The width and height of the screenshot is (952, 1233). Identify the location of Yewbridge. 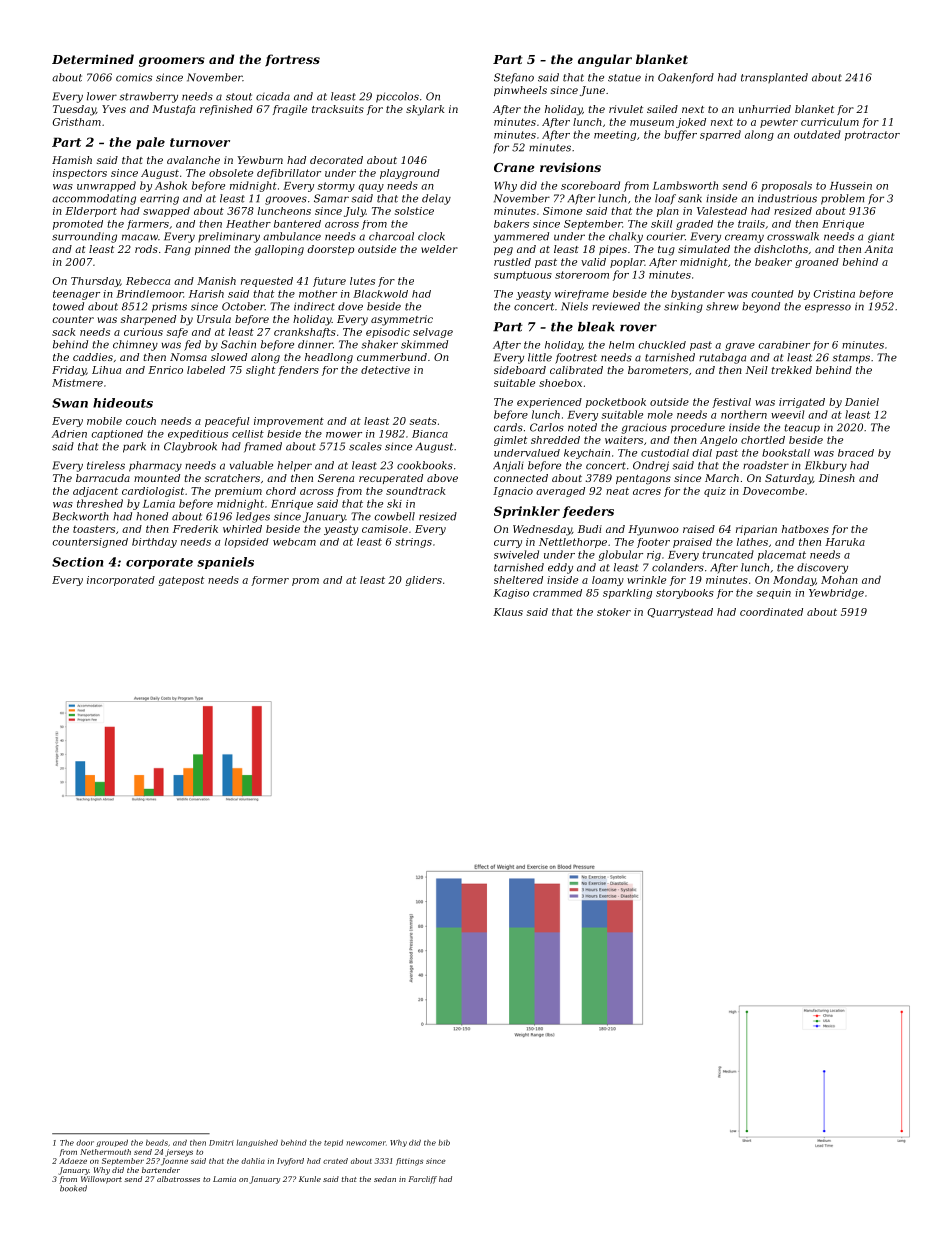
(836, 594).
